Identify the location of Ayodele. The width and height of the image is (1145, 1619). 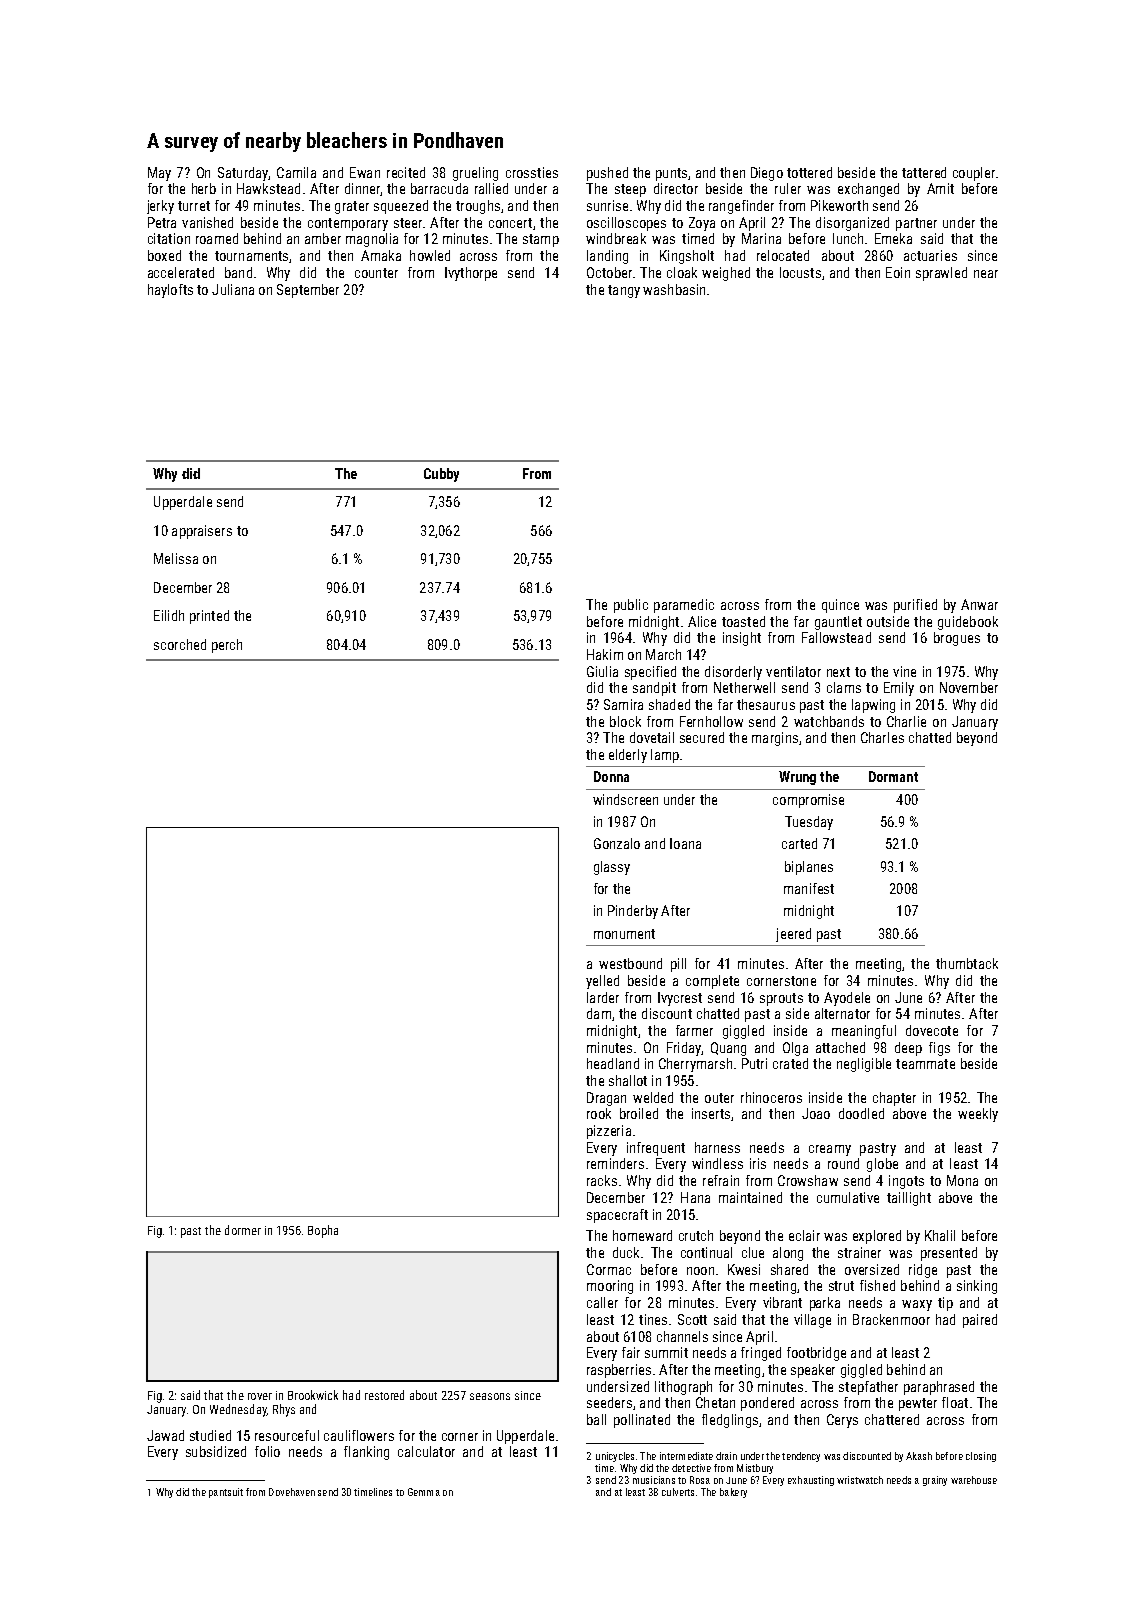
(847, 999).
